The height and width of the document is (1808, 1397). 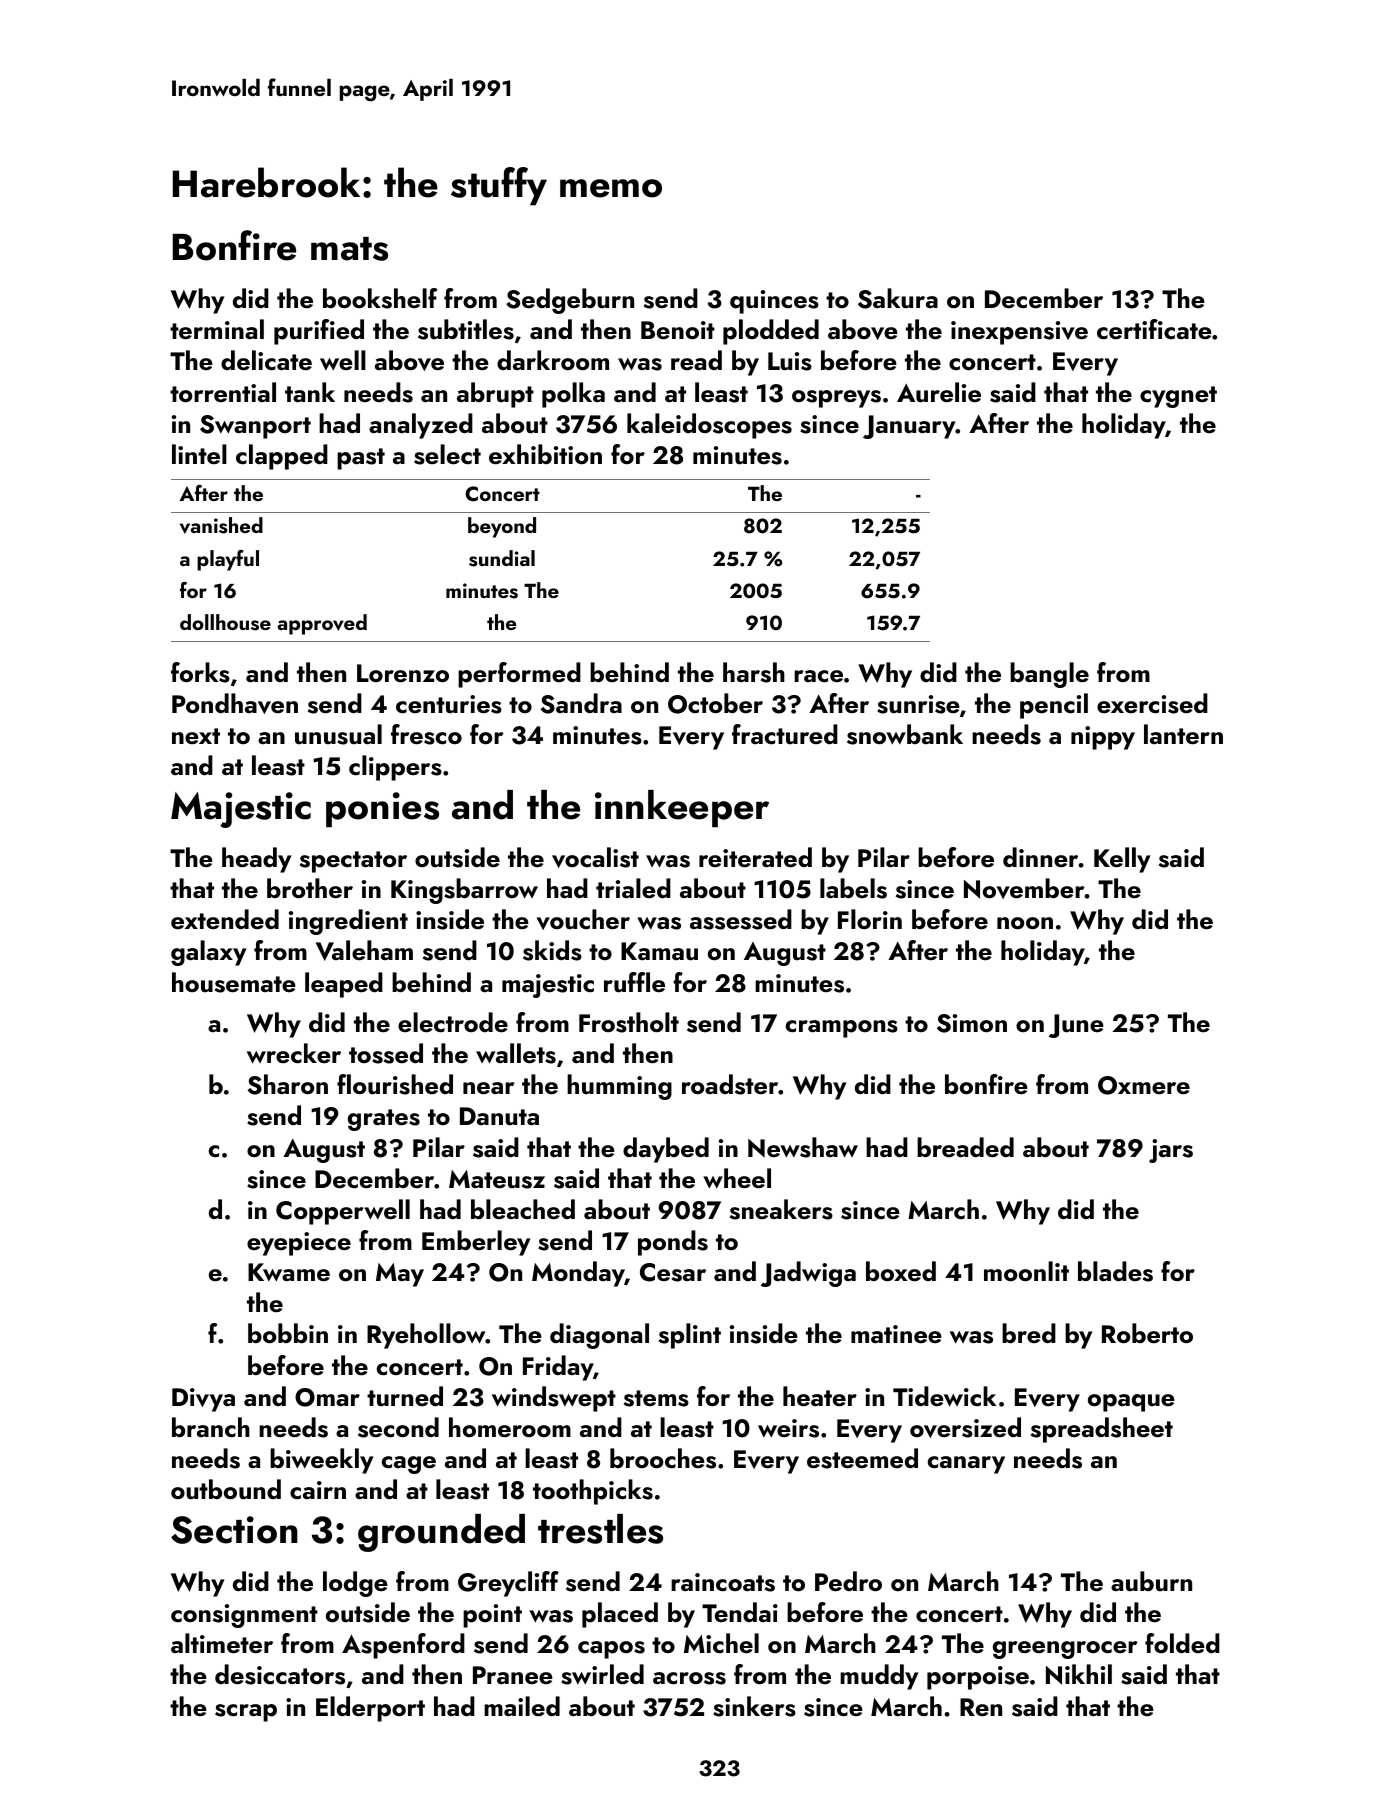 I want to click on quinces, so click(x=774, y=302).
